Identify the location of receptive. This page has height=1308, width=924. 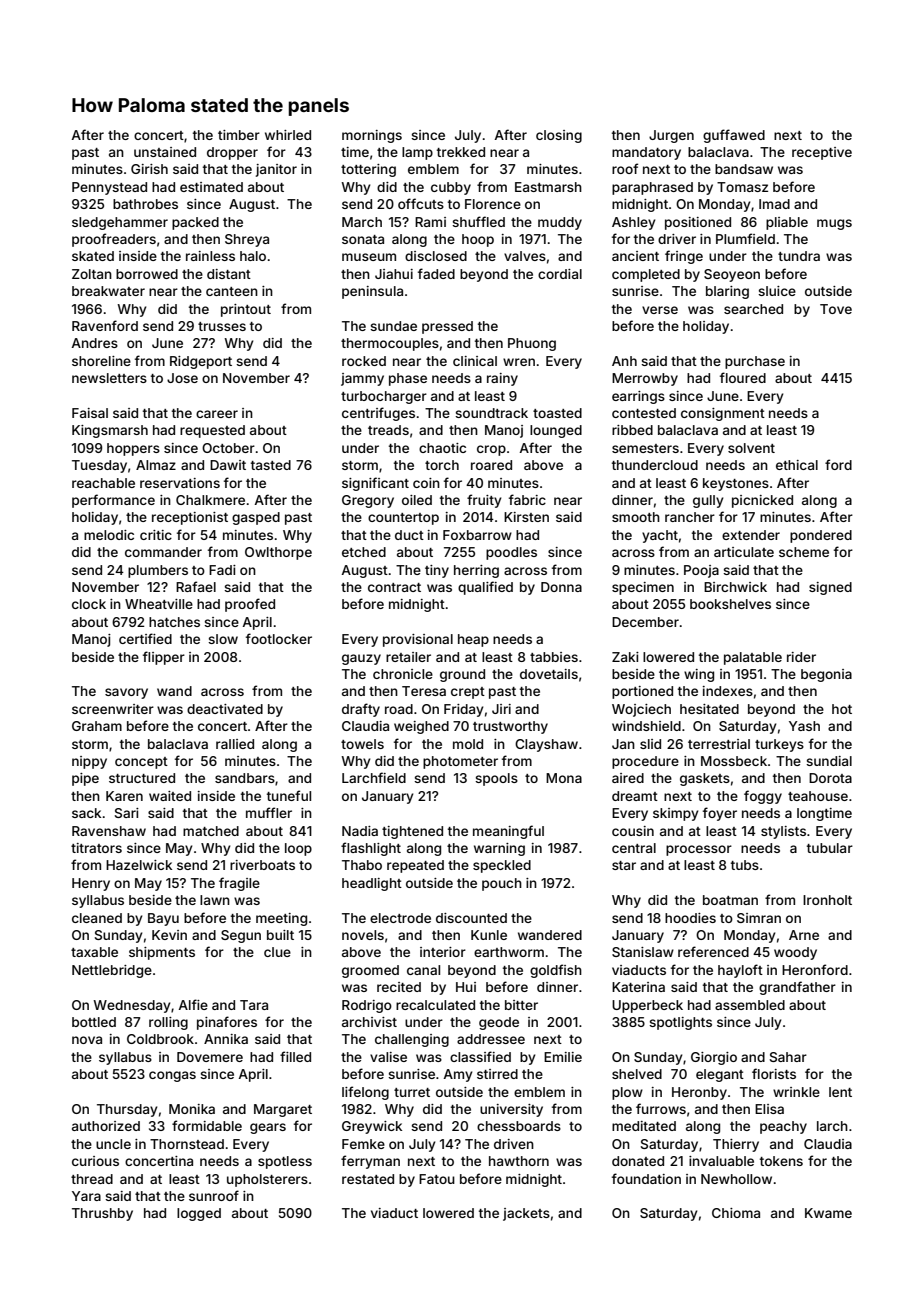
(822, 153).
